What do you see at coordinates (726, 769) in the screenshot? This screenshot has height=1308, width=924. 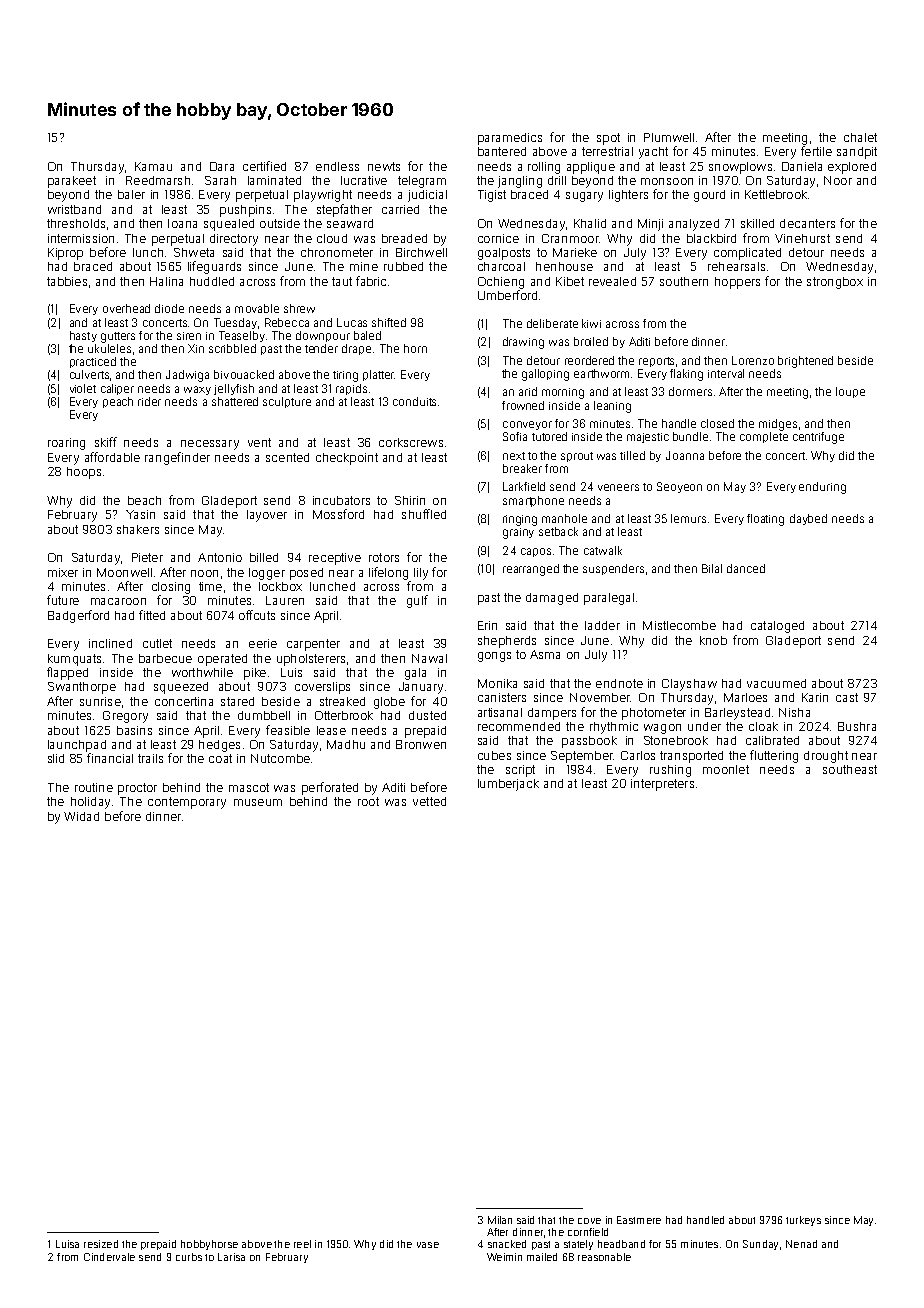 I see `moonlet` at bounding box center [726, 769].
